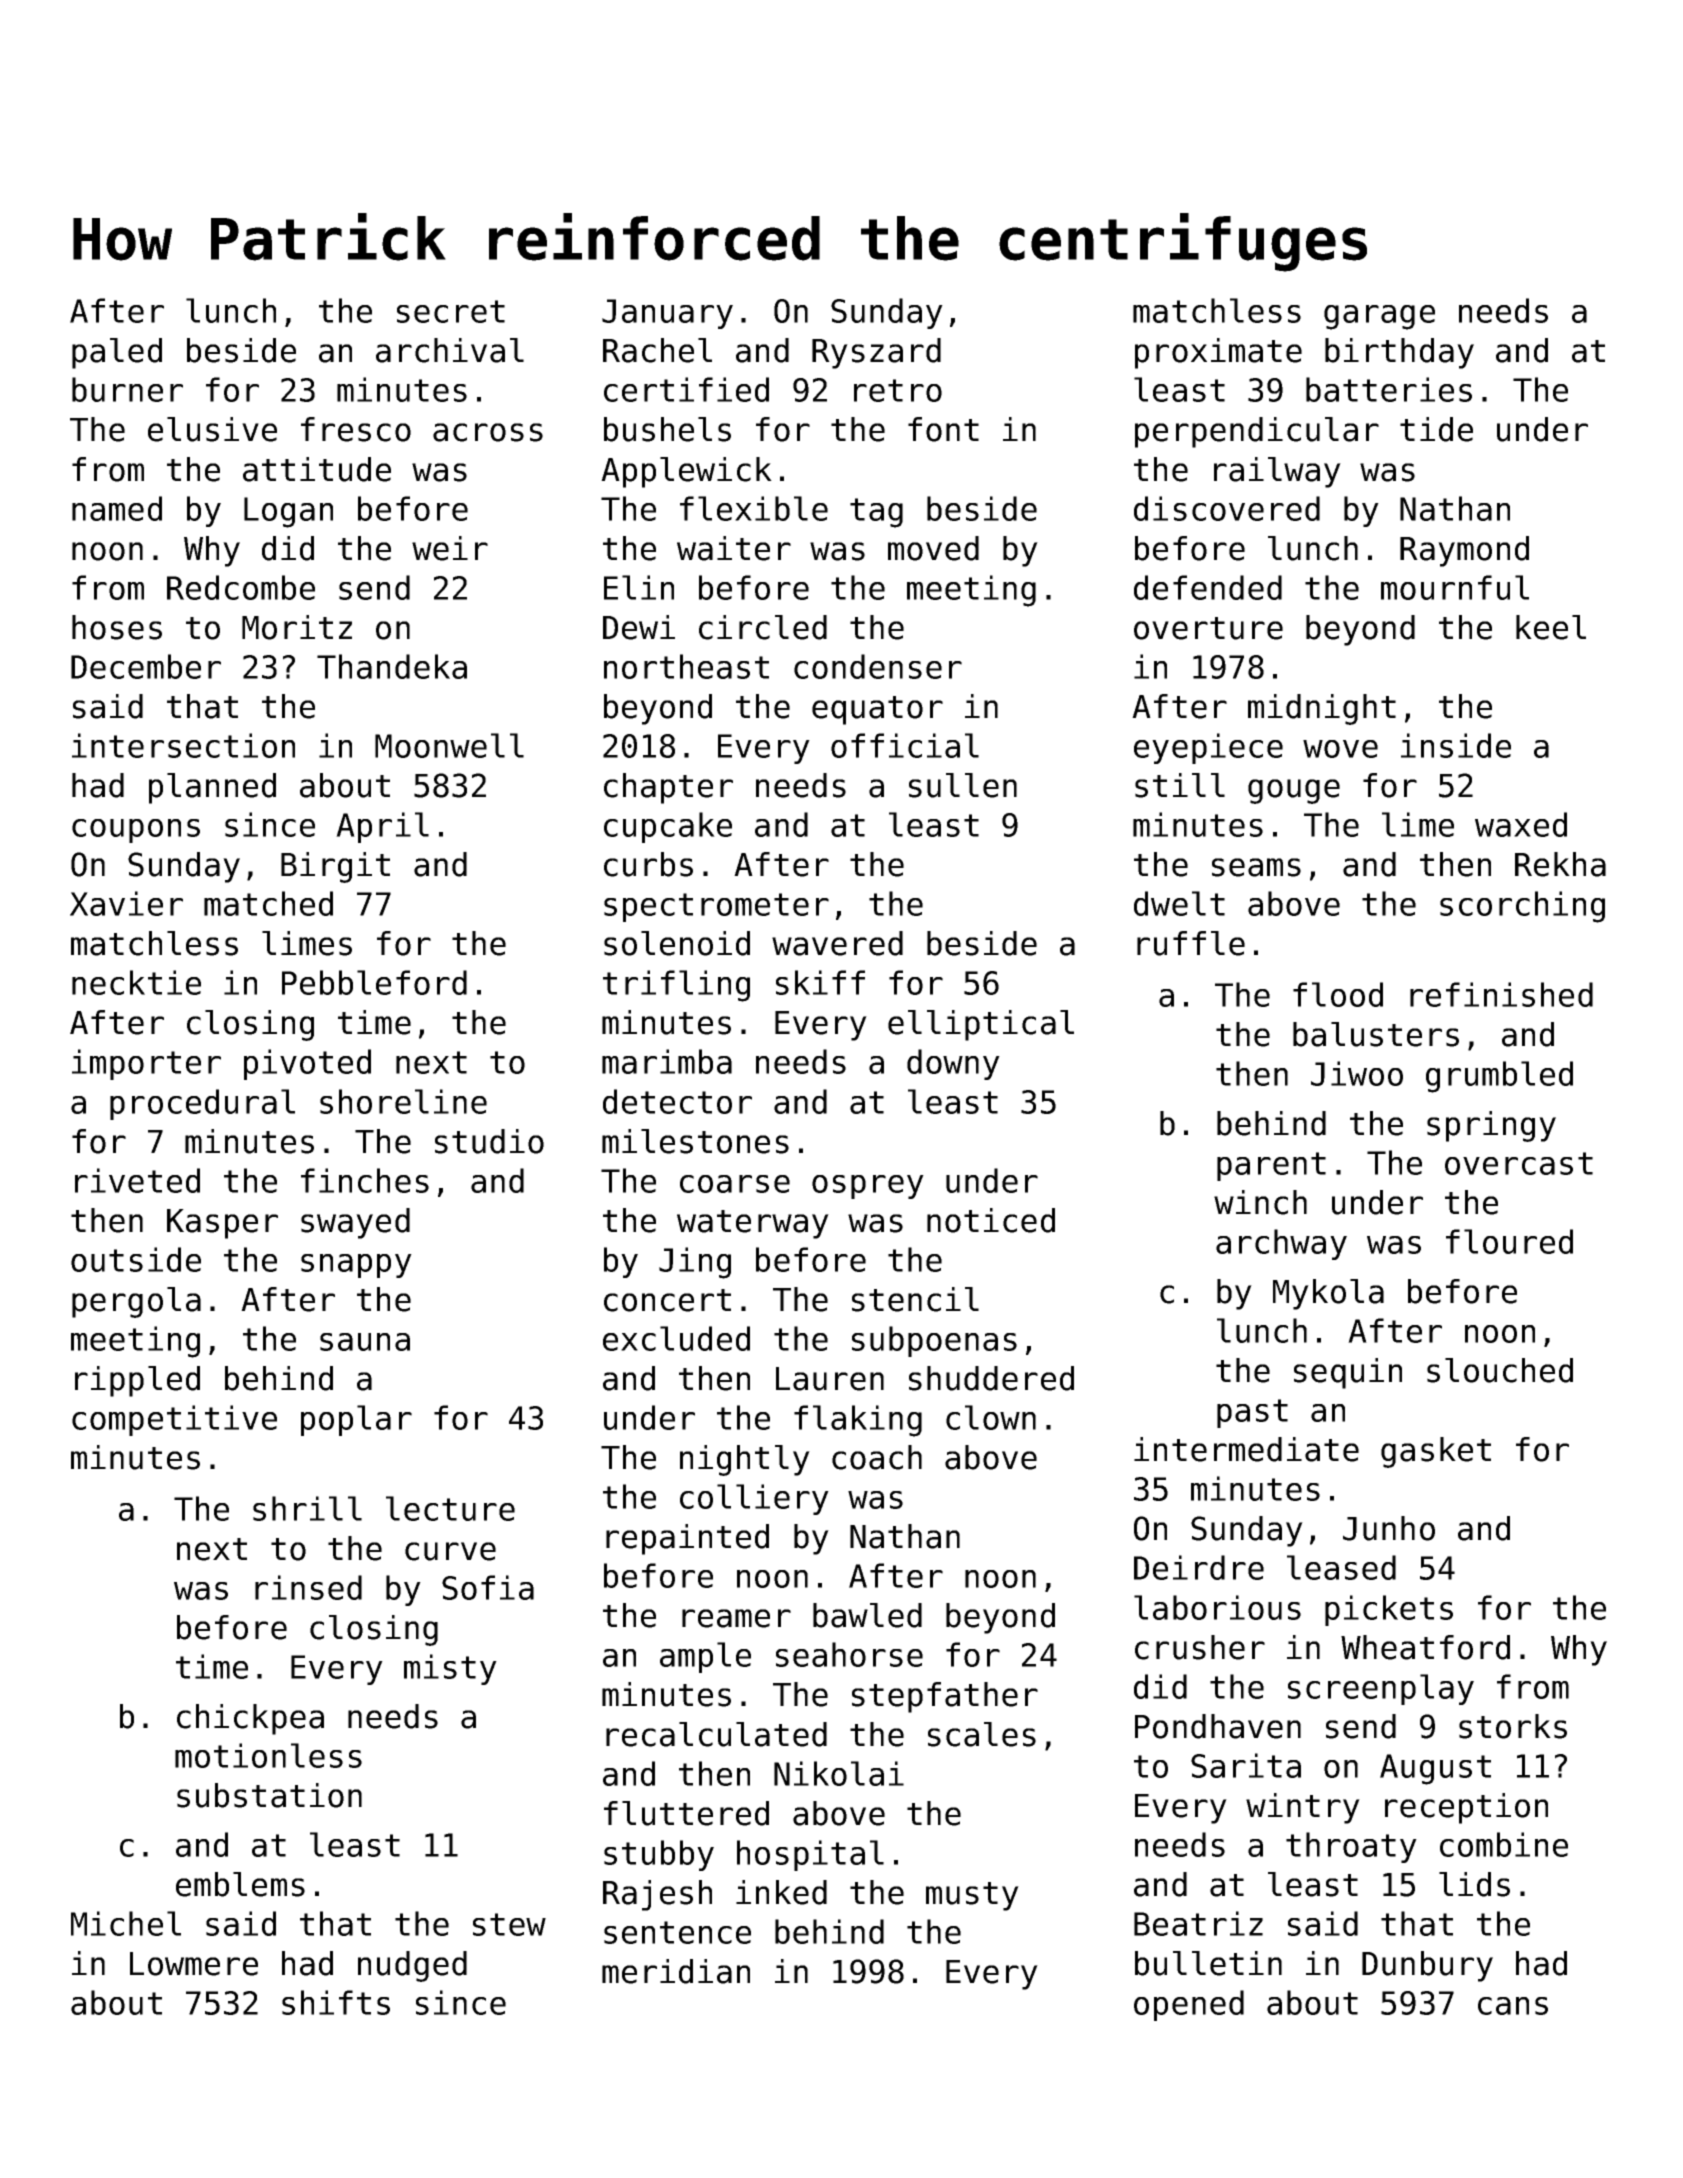 This page has height=2178, width=1683. I want to click on coupons, so click(136, 831).
